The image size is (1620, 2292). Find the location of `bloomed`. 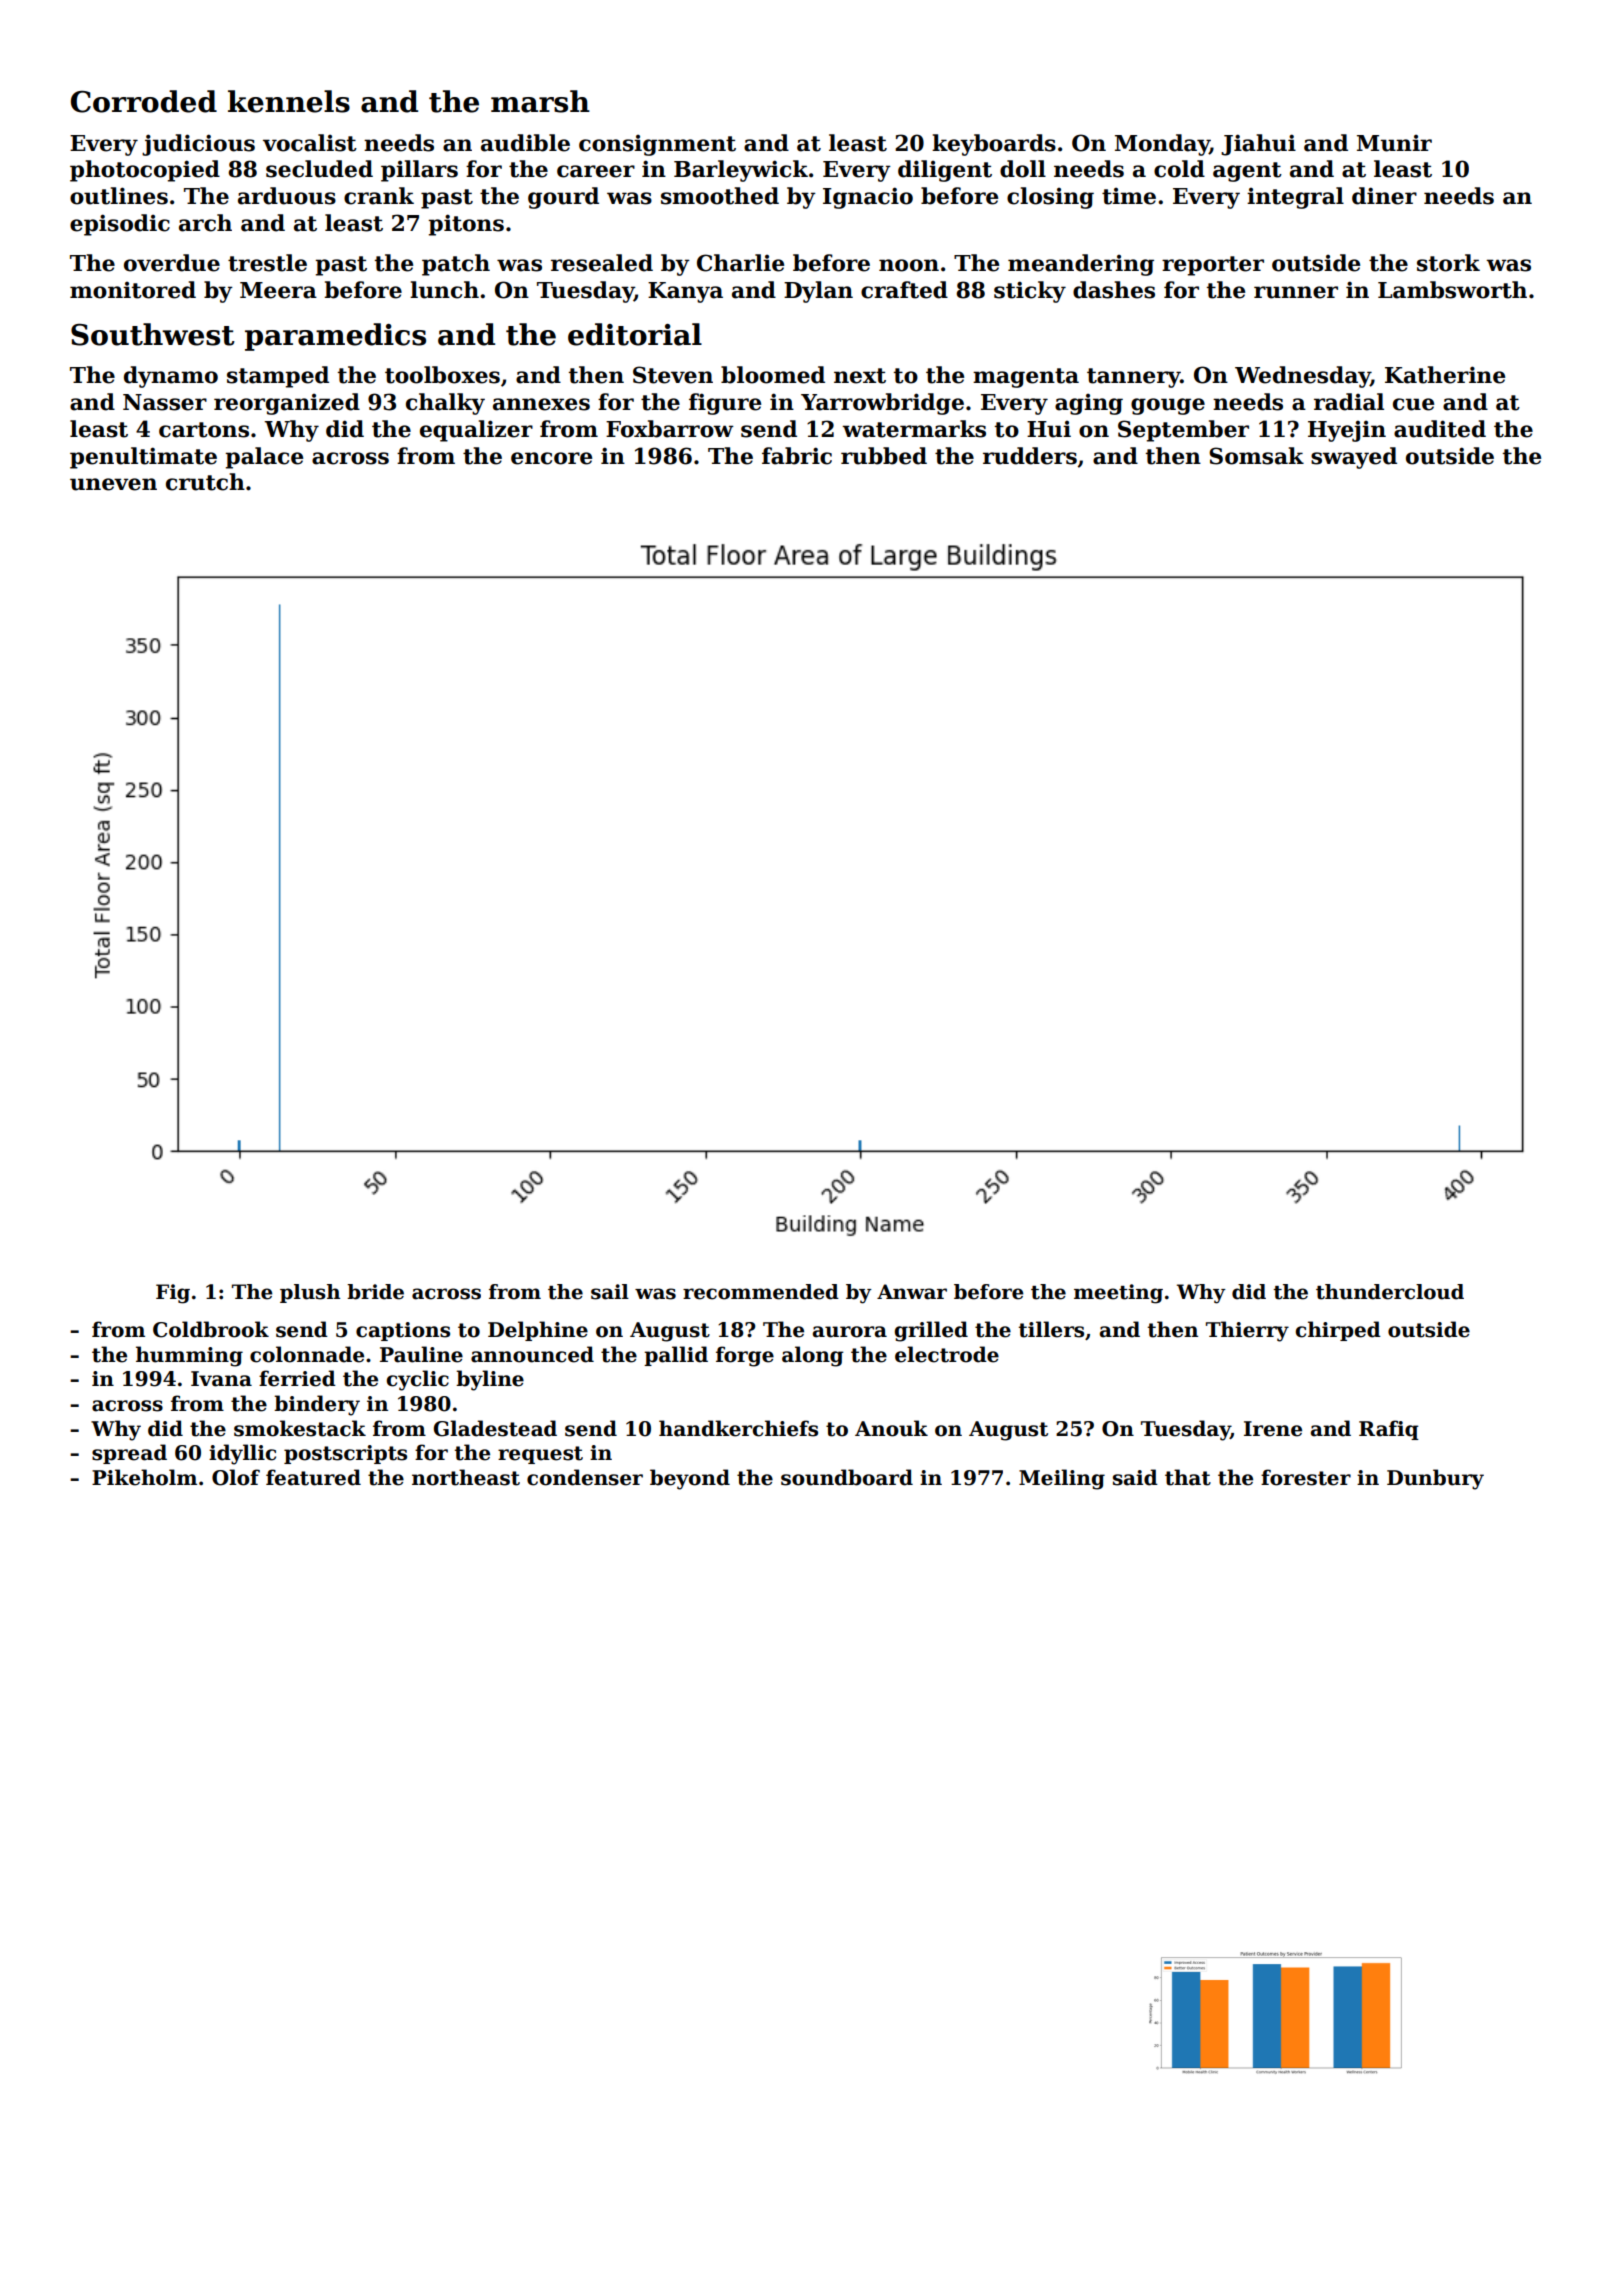

bloomed is located at coordinates (773, 375).
